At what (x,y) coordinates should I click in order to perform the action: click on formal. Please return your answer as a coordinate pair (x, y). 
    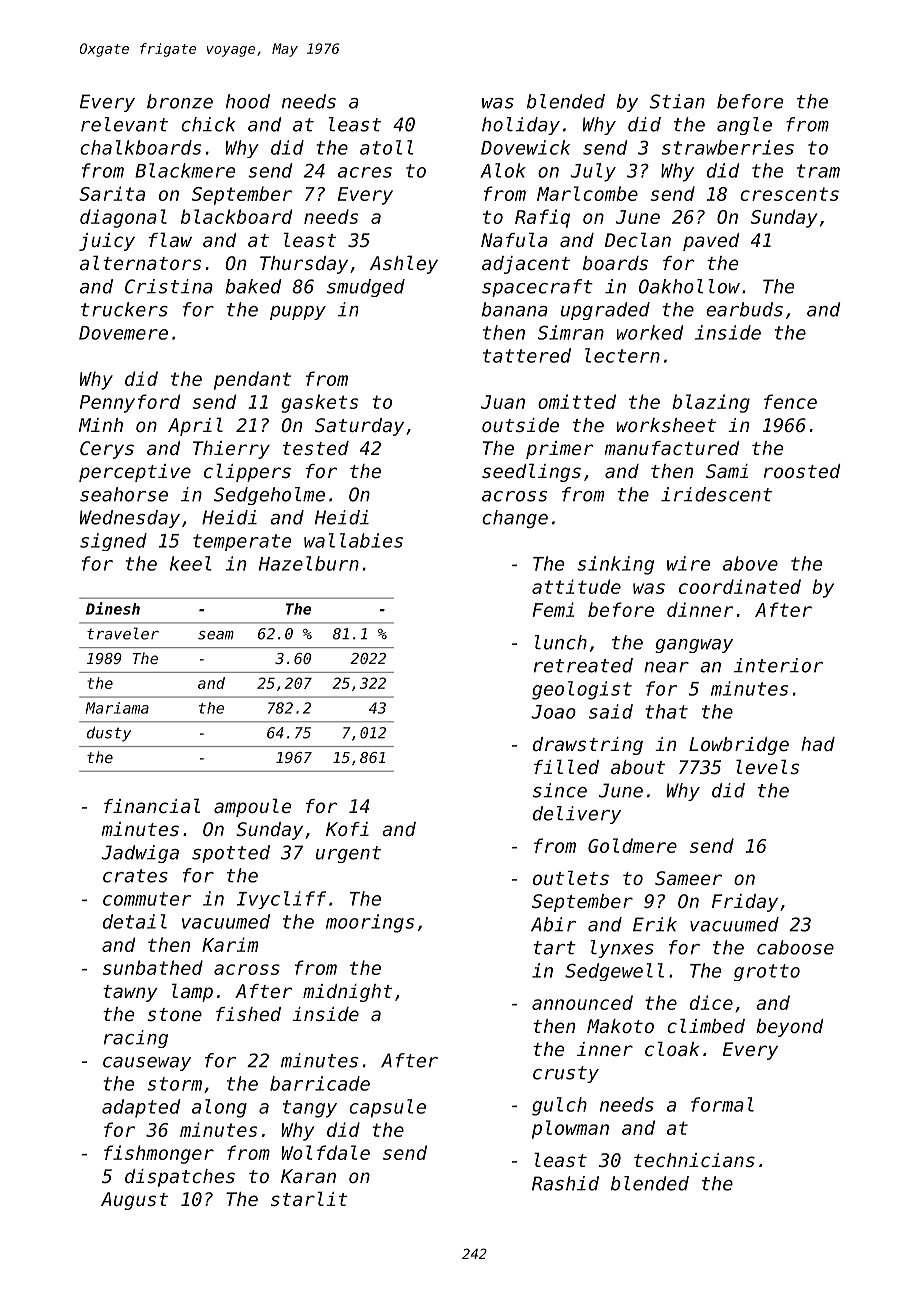
    Looking at the image, I should click on (722, 1104).
